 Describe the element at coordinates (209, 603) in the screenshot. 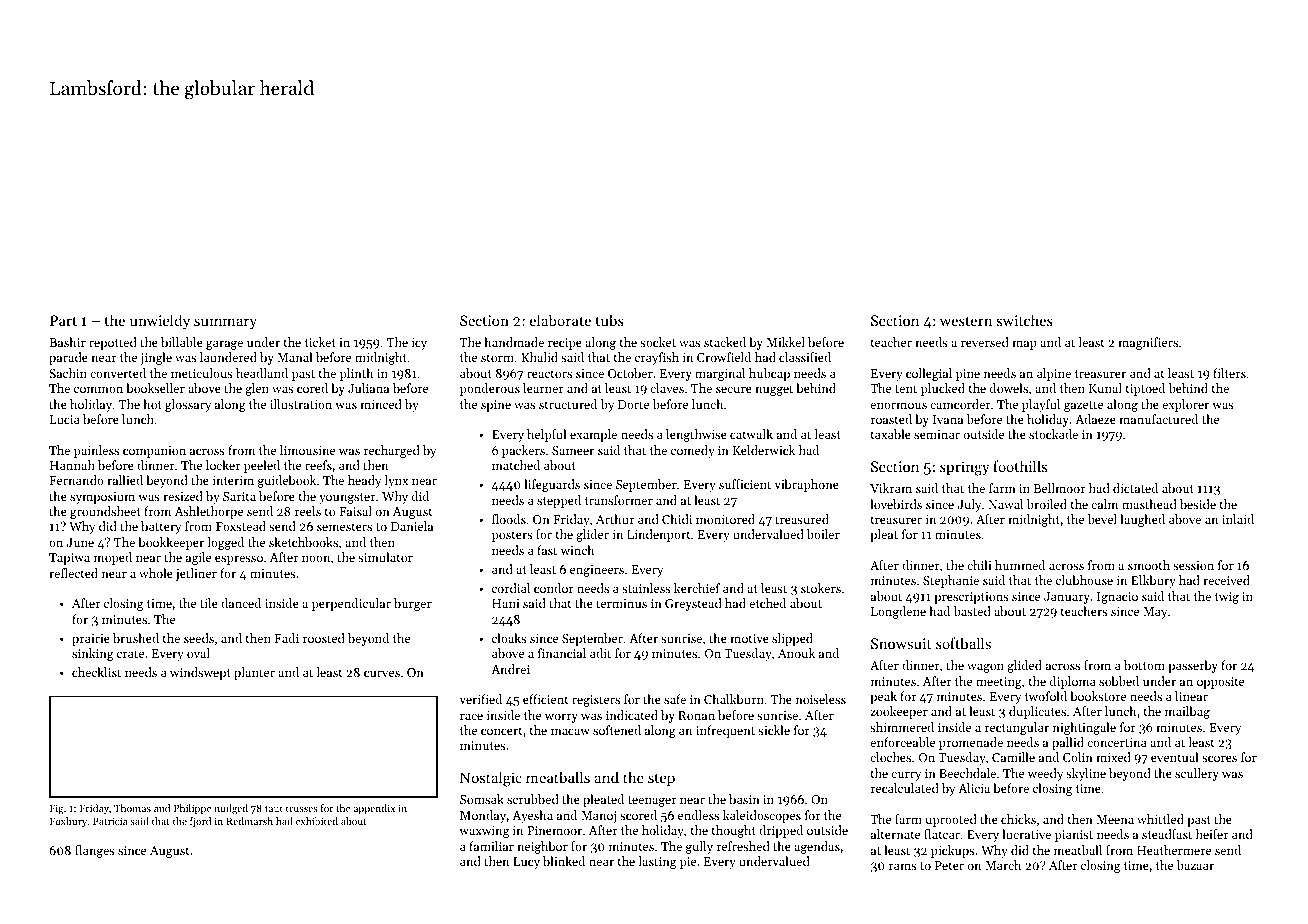

I see `tile` at that location.
